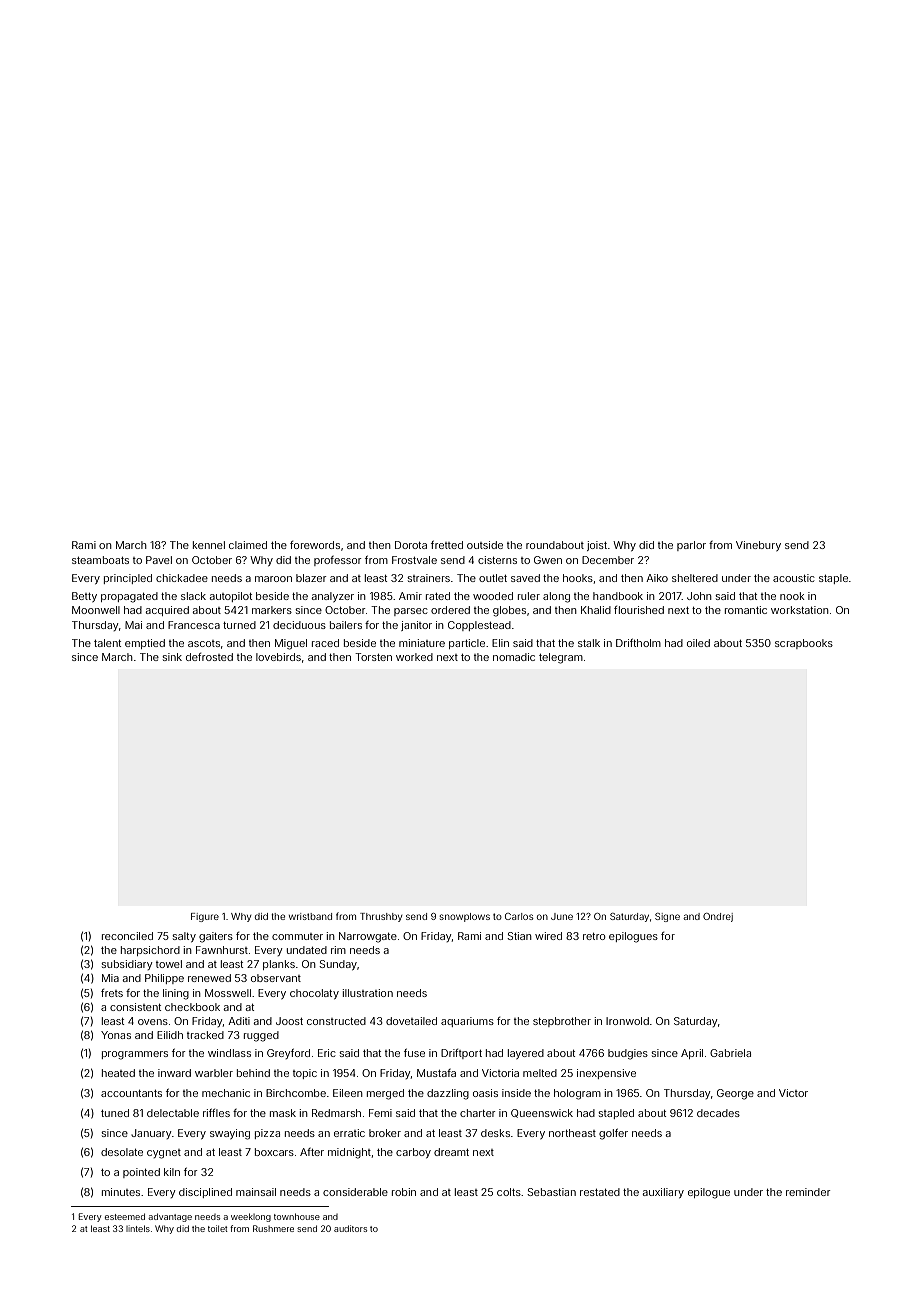  I want to click on oasis, so click(485, 1093).
